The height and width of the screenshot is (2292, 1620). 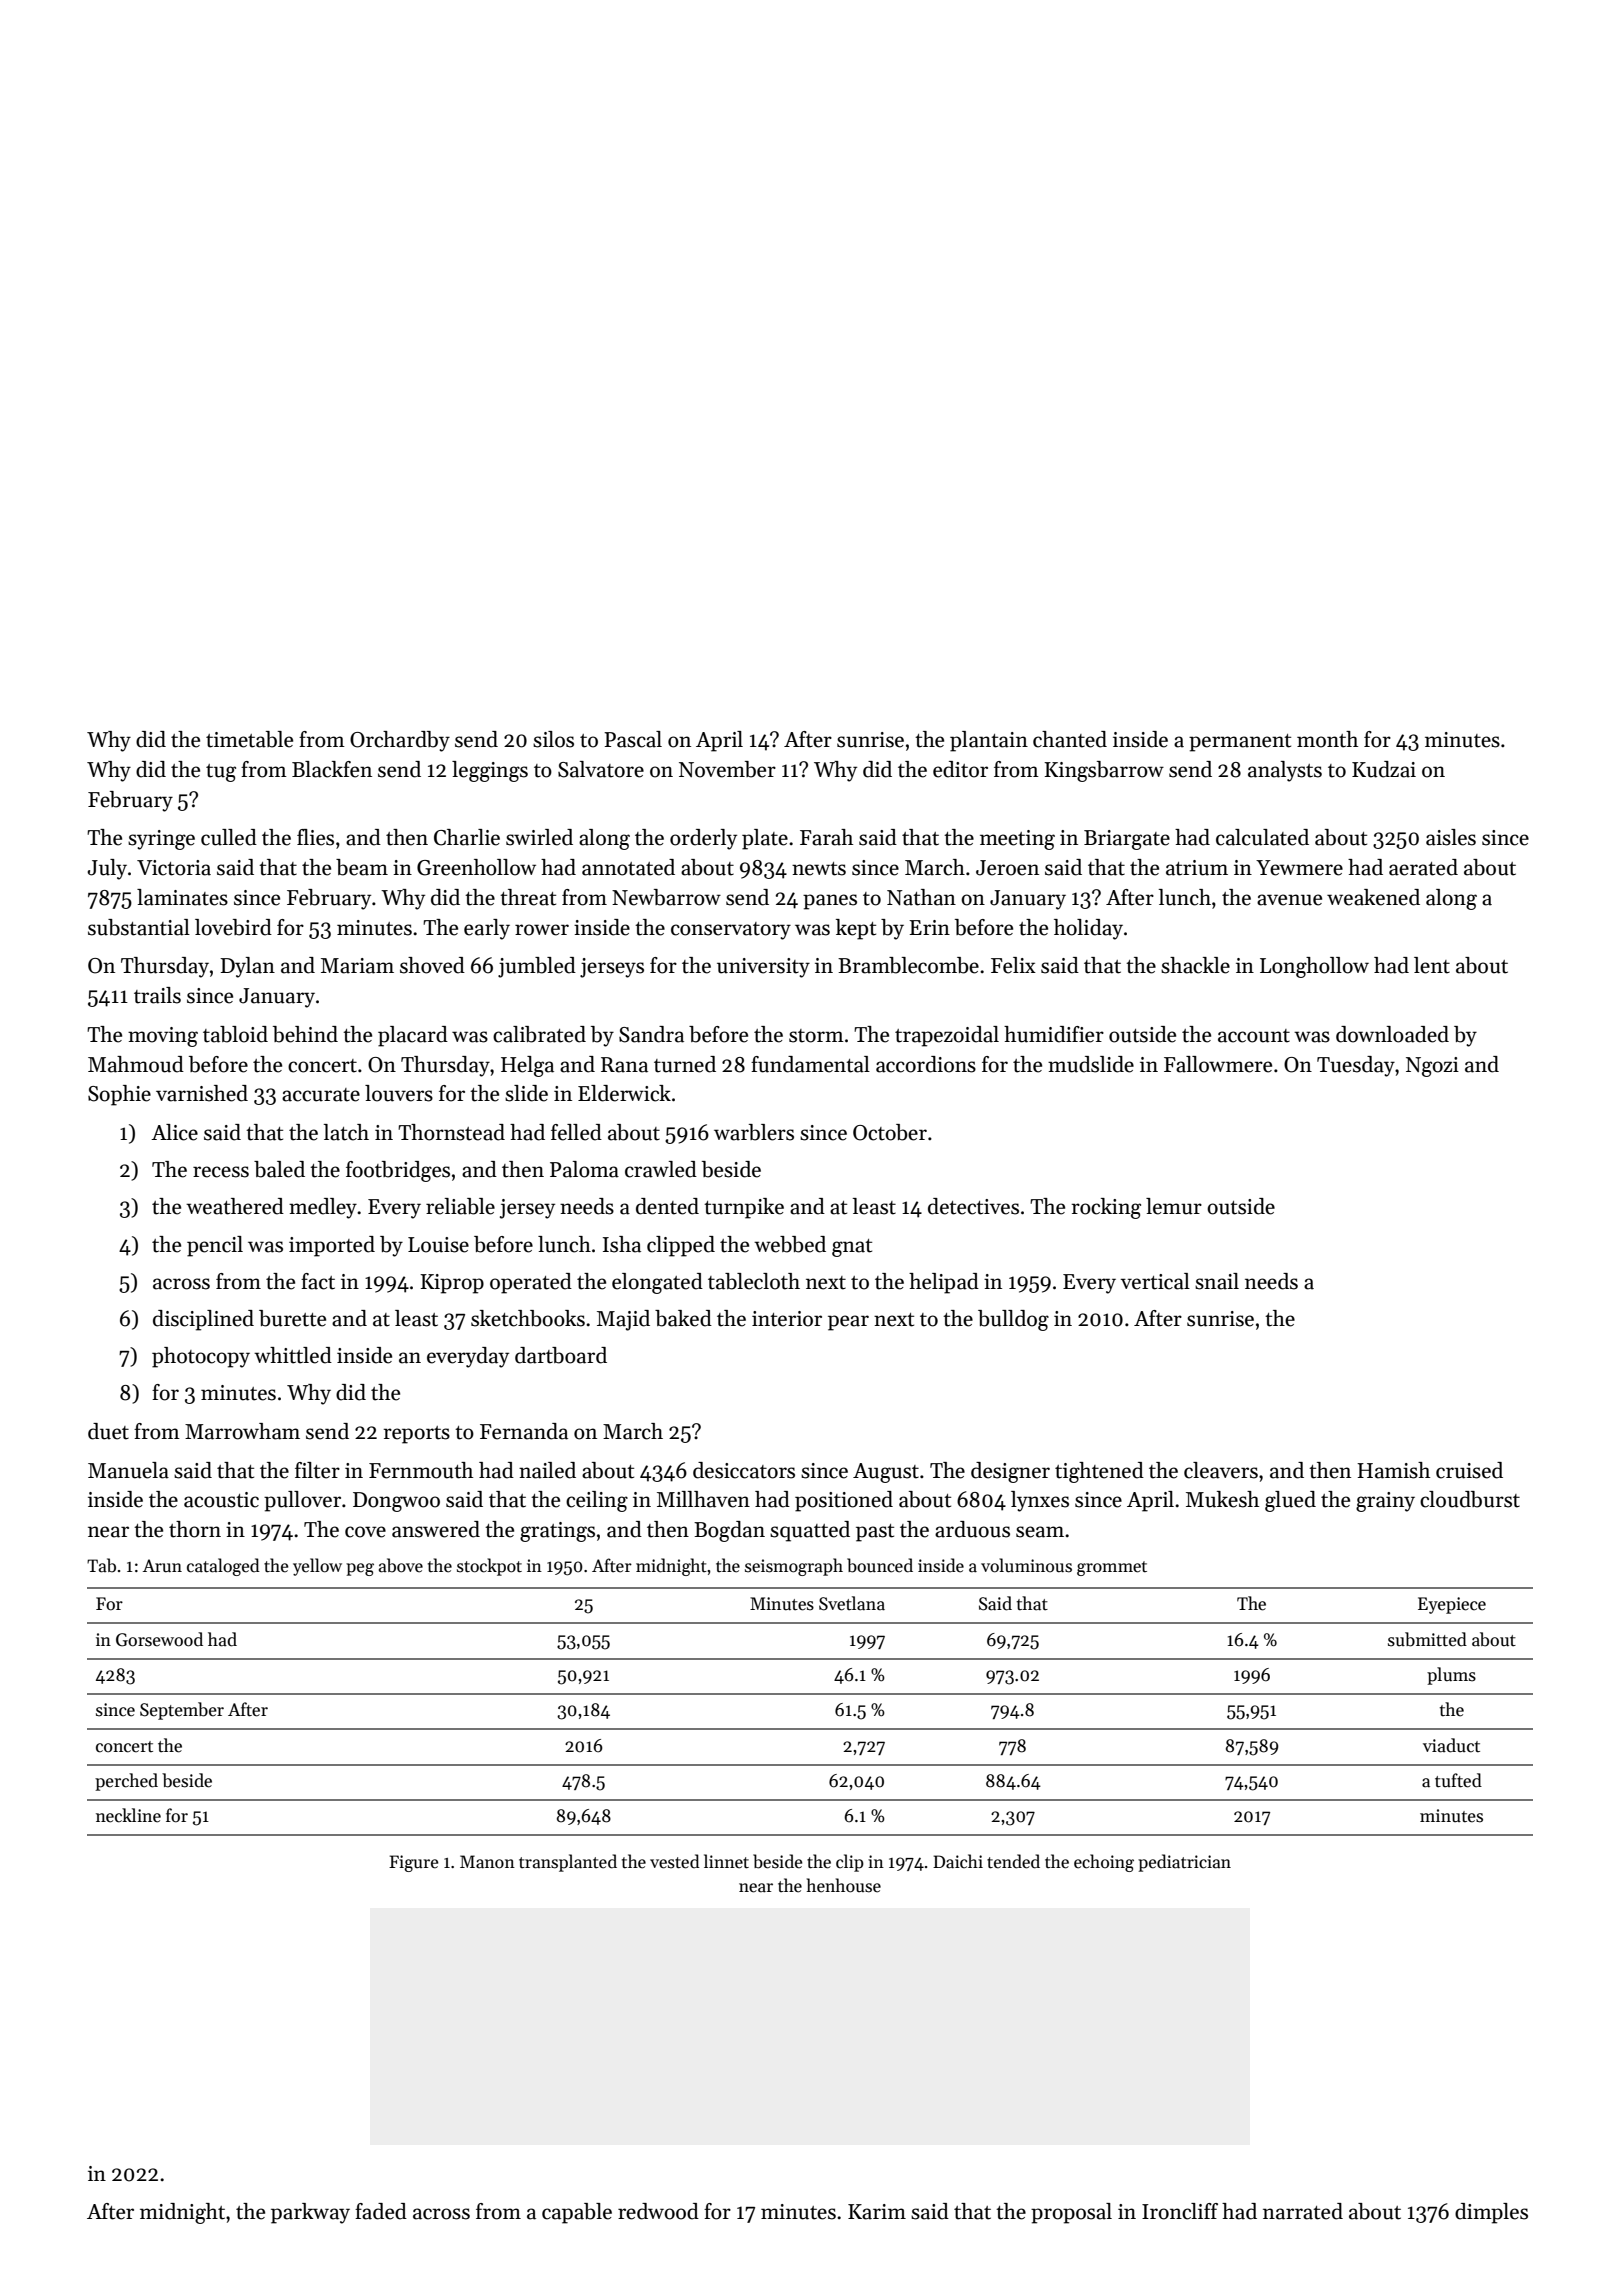 What do you see at coordinates (1104, 1863) in the screenshot?
I see `echoing` at bounding box center [1104, 1863].
